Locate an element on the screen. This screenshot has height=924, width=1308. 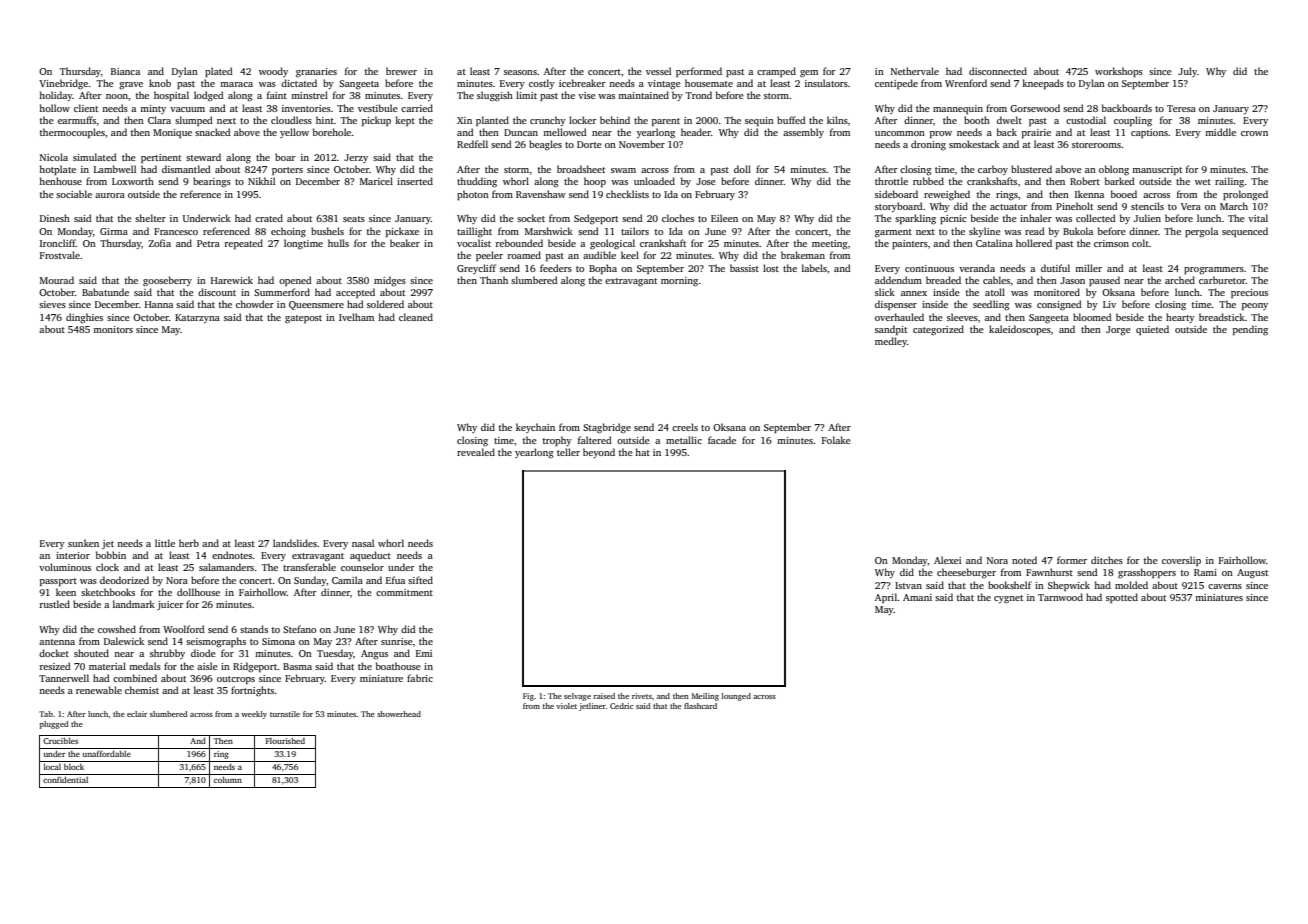
Bianca is located at coordinates (125, 71).
